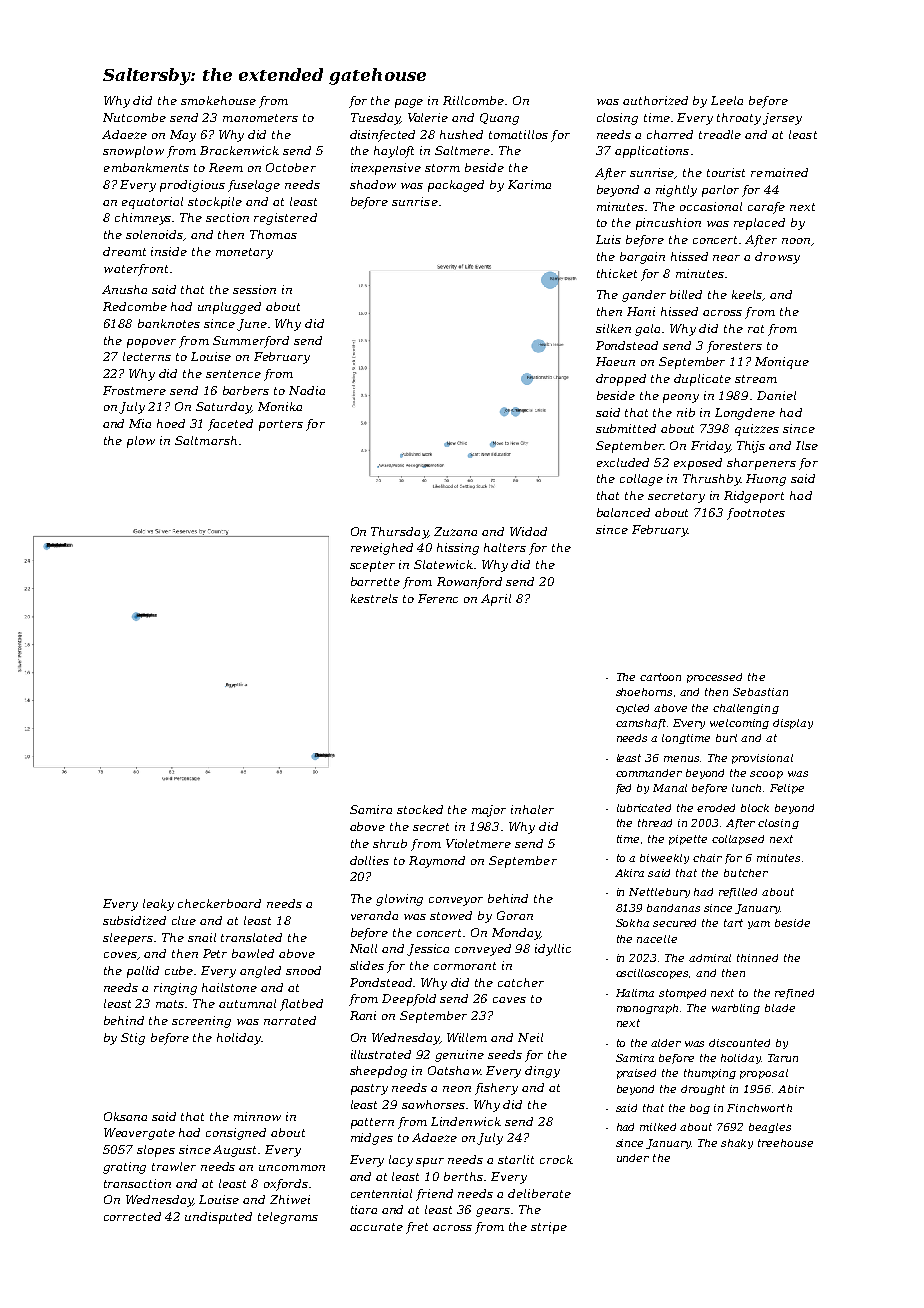  What do you see at coordinates (794, 994) in the image?
I see `refined` at bounding box center [794, 994].
